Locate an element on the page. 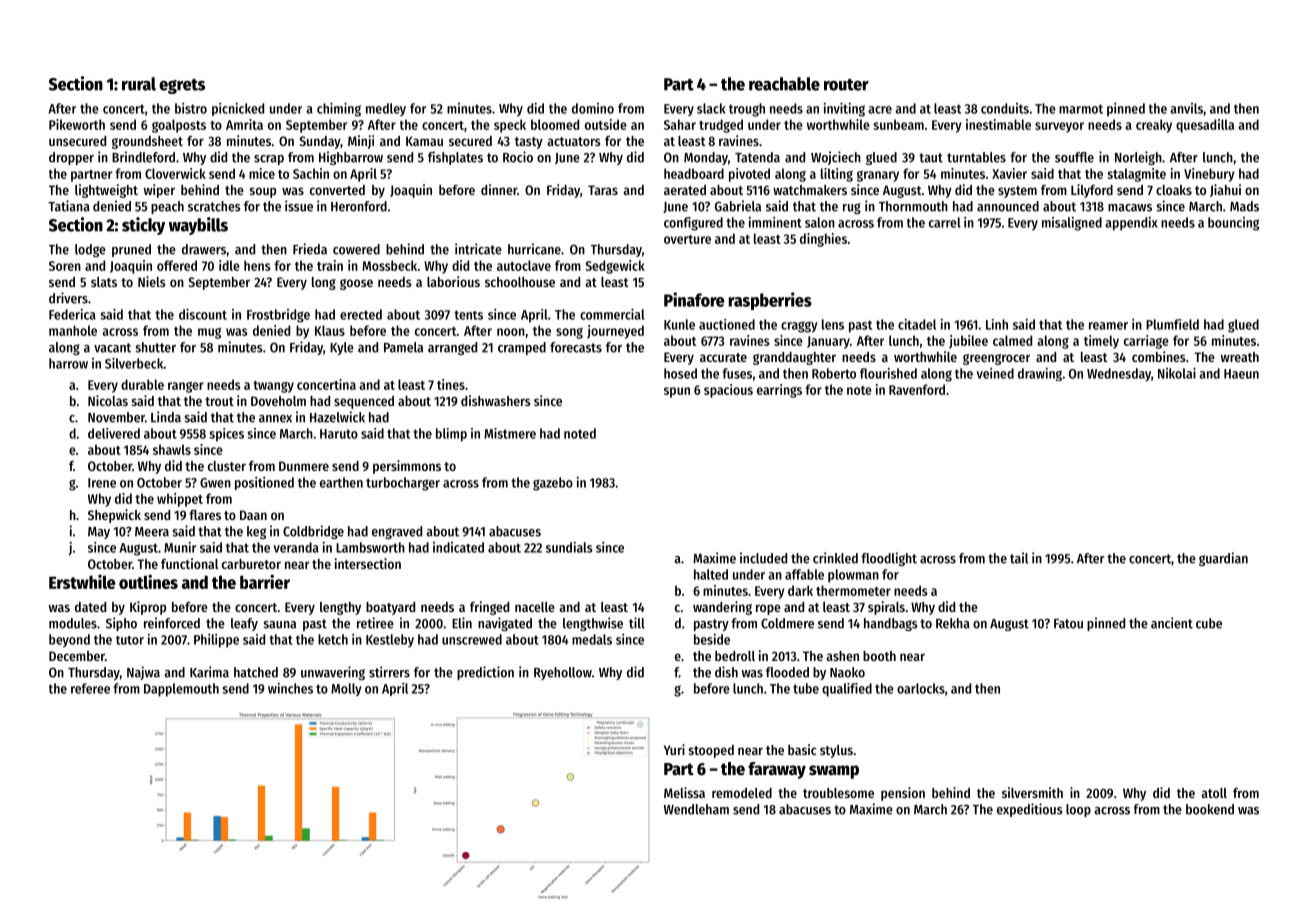 This page has height=924, width=1308. accurate is located at coordinates (723, 357).
